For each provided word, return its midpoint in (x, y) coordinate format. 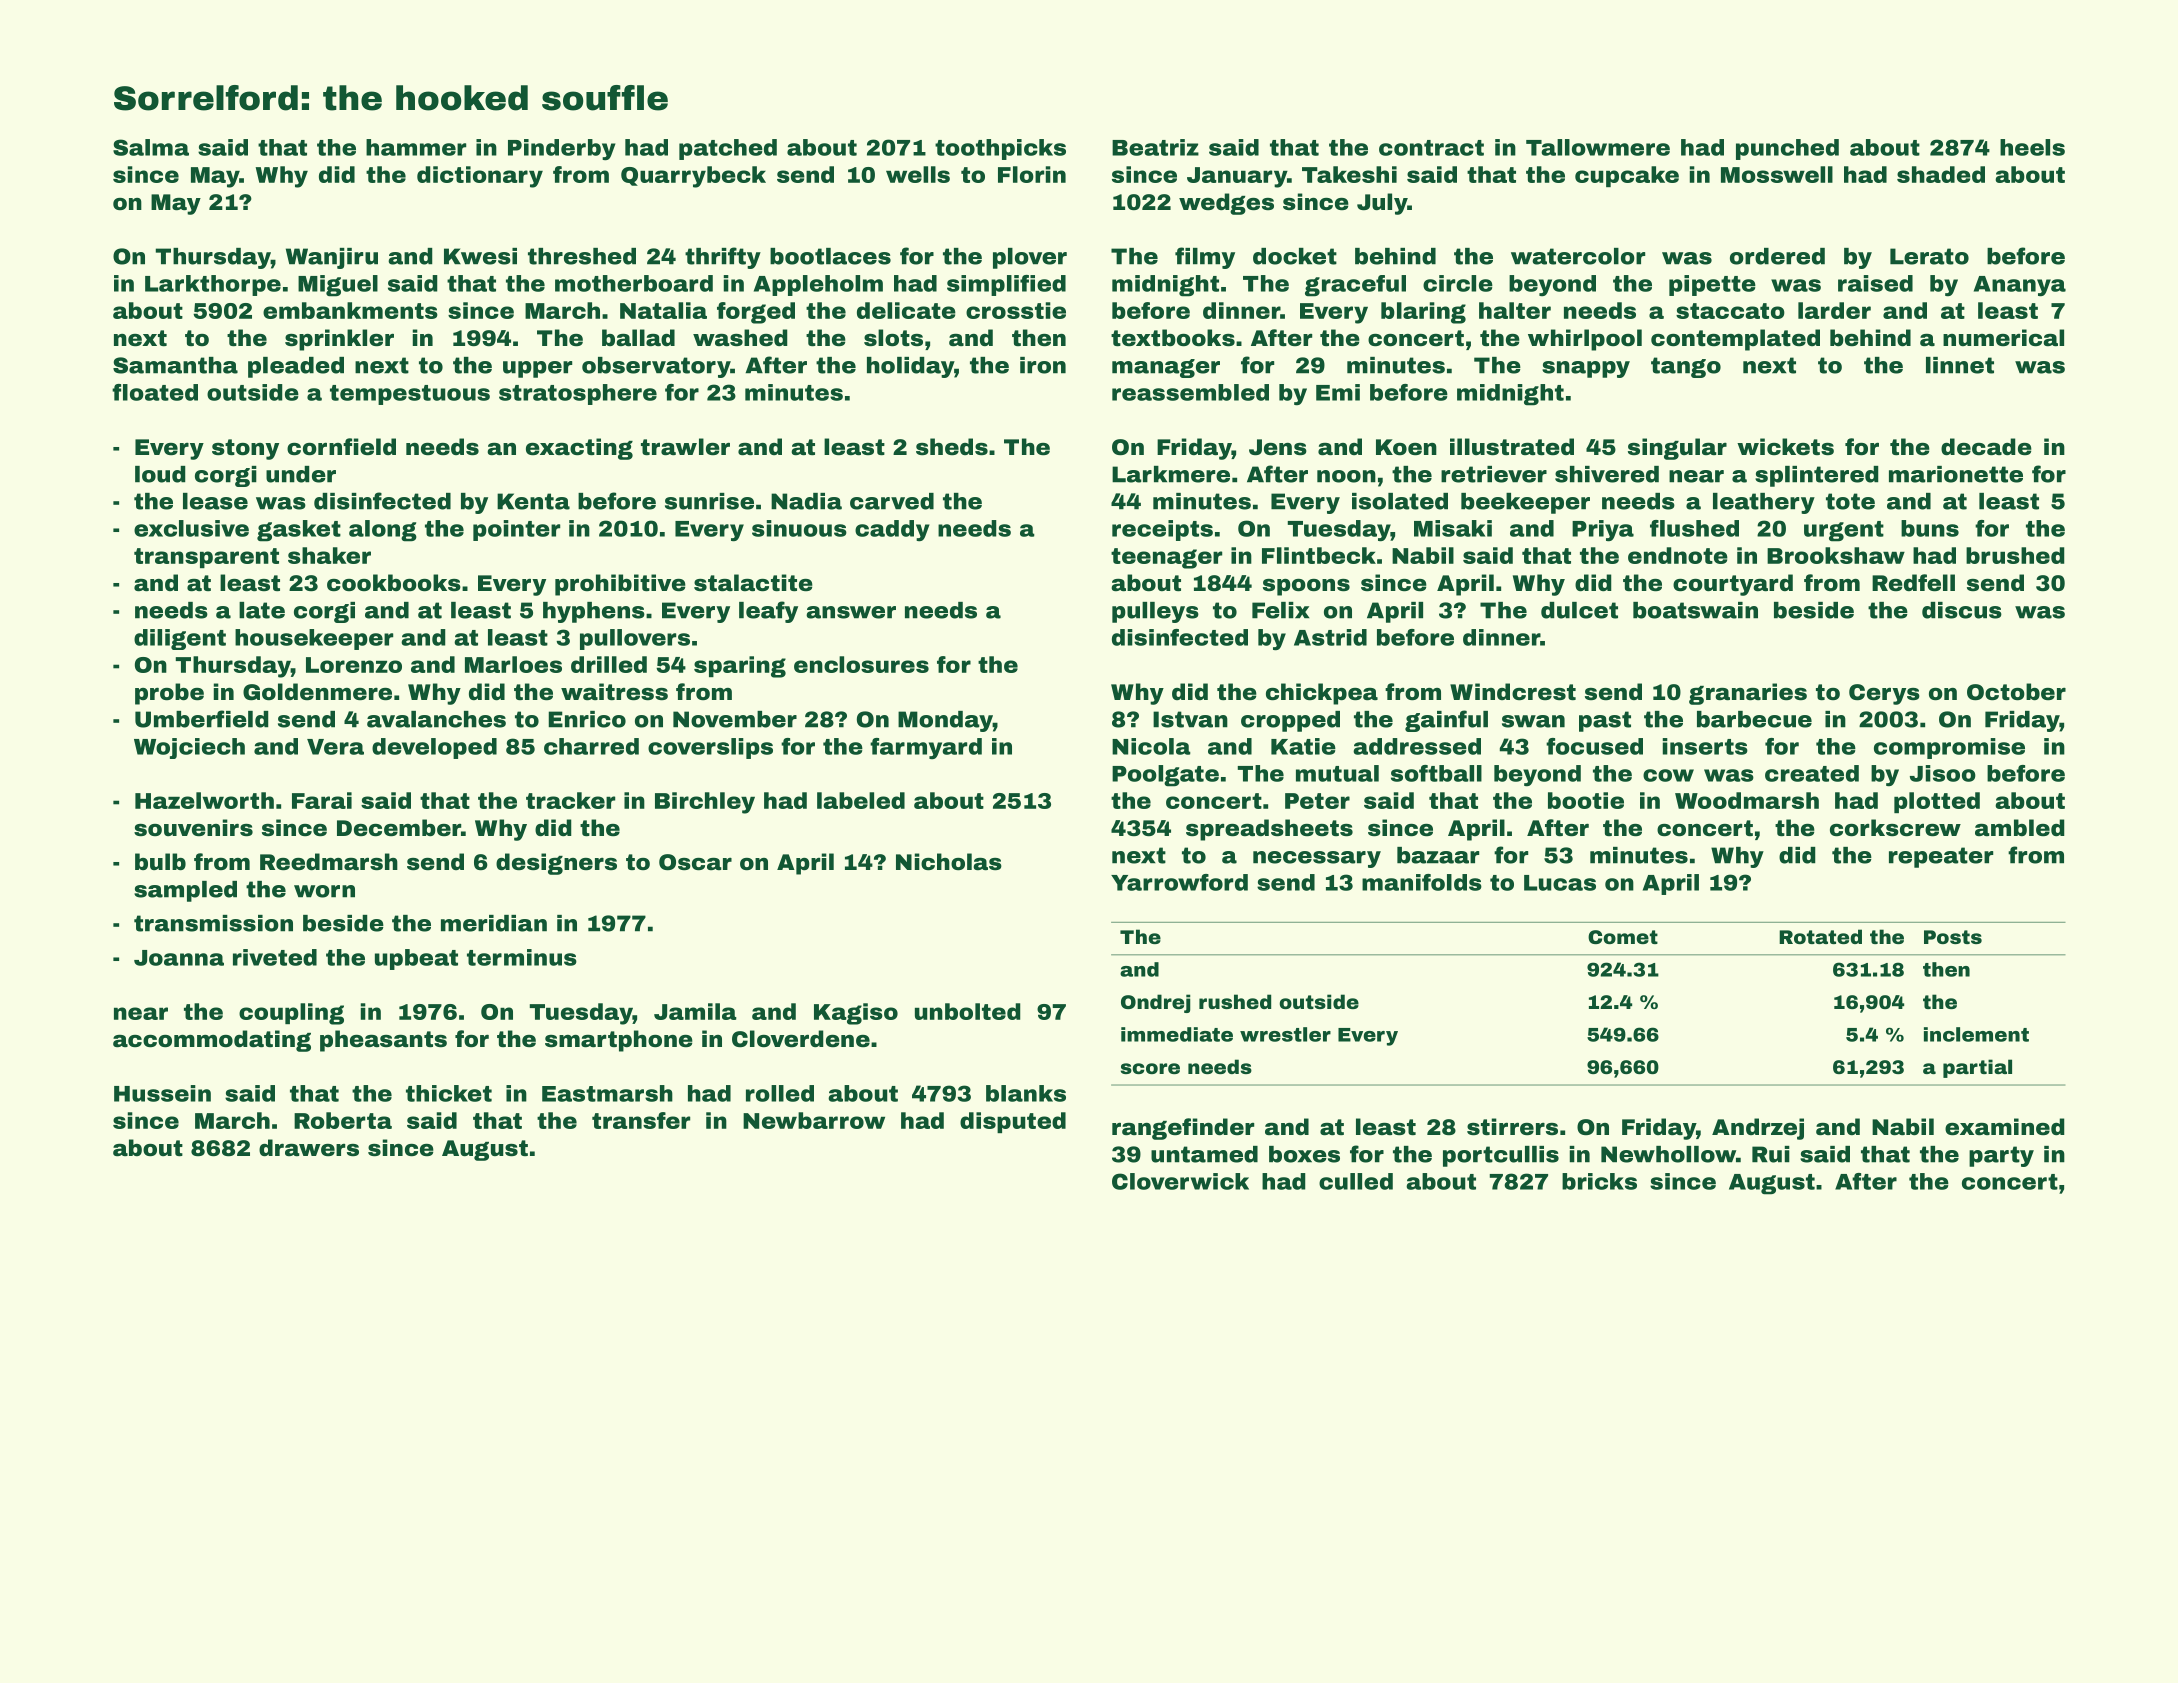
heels (2032, 147)
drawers (309, 1147)
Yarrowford (1179, 882)
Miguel (338, 286)
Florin (1032, 174)
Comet (1623, 937)
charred (591, 746)
